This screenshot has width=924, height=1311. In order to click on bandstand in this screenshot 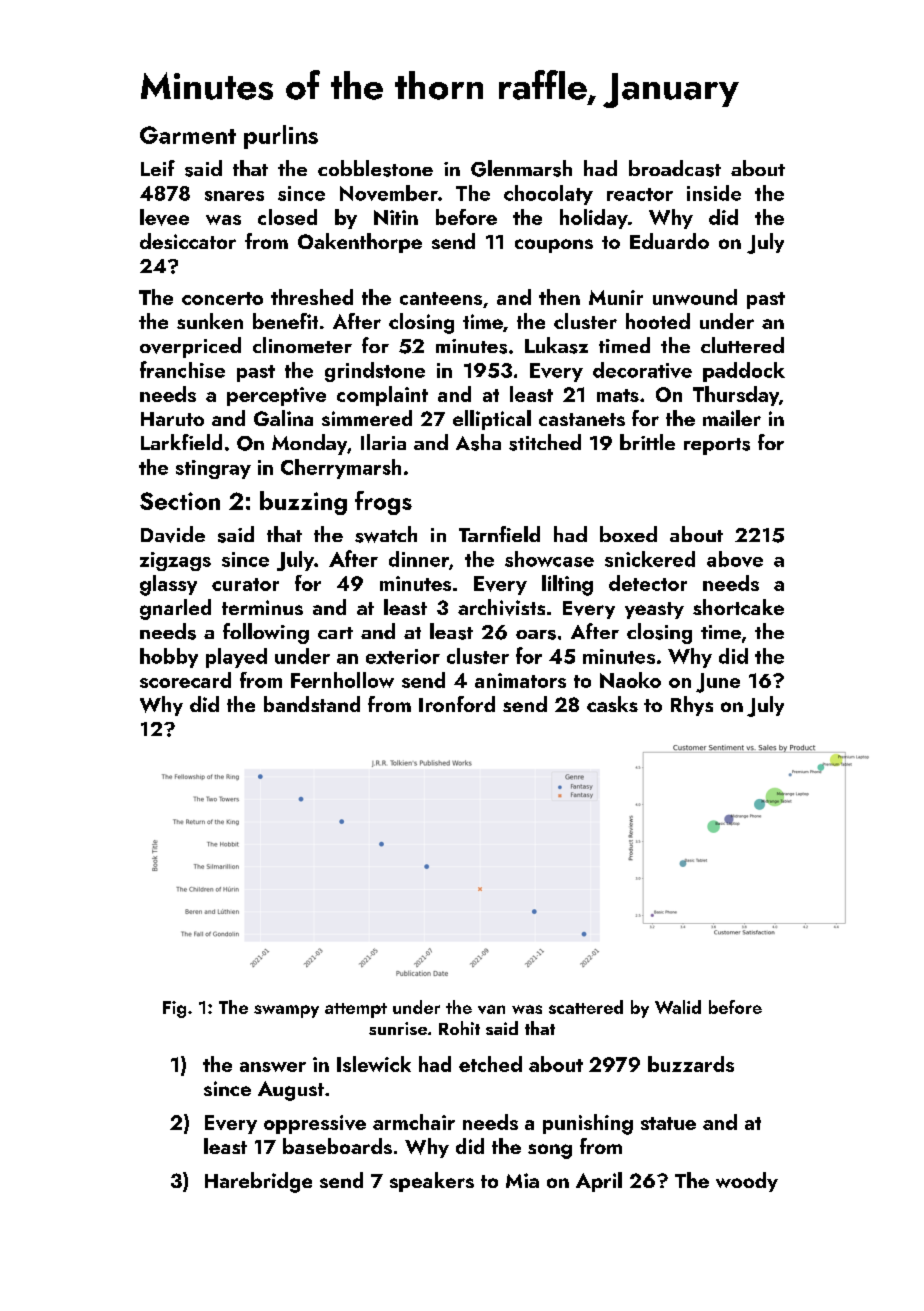, I will do `click(312, 704)`.
